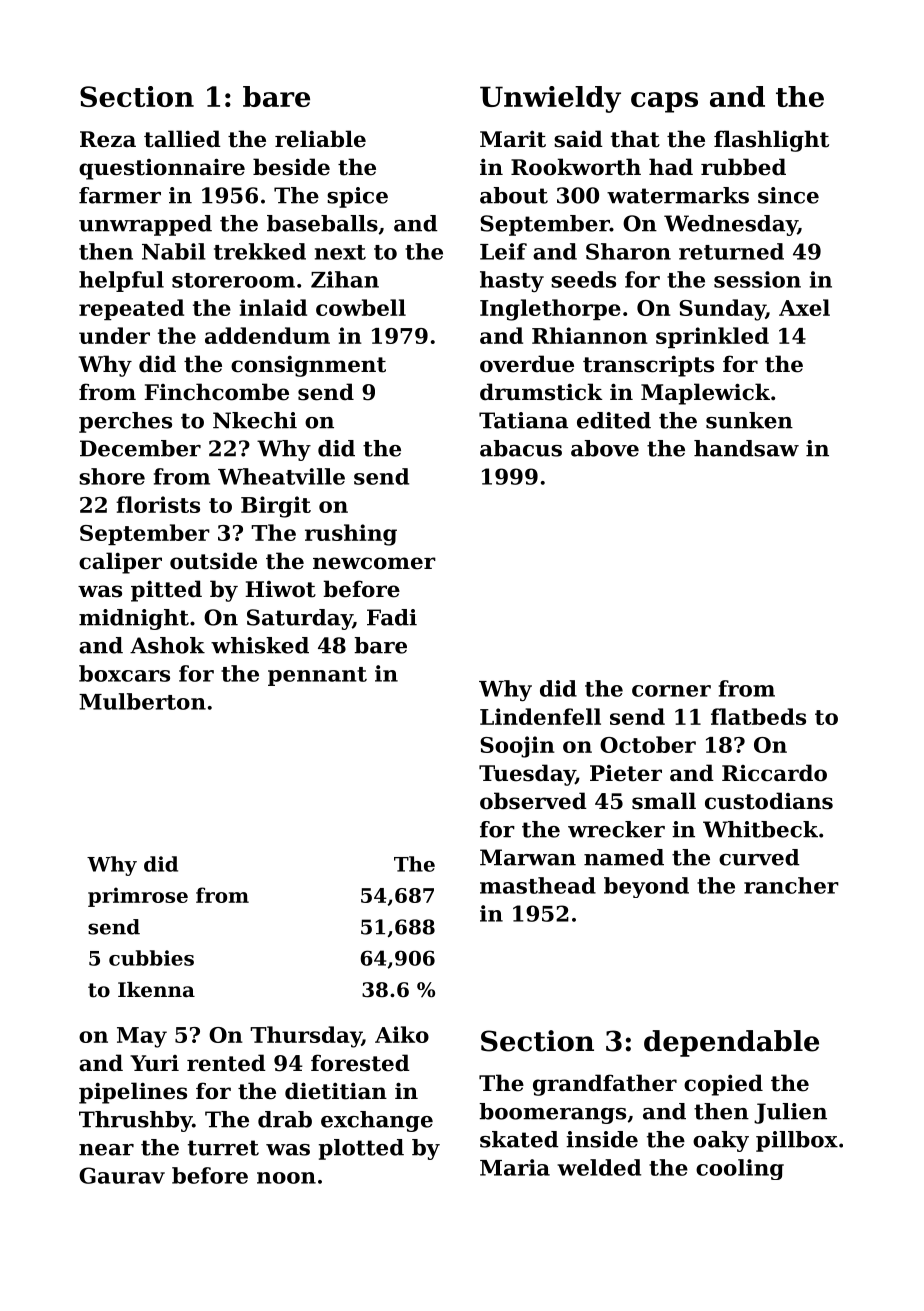 The width and height of the screenshot is (924, 1311). What do you see at coordinates (138, 897) in the screenshot?
I see `primrose` at bounding box center [138, 897].
